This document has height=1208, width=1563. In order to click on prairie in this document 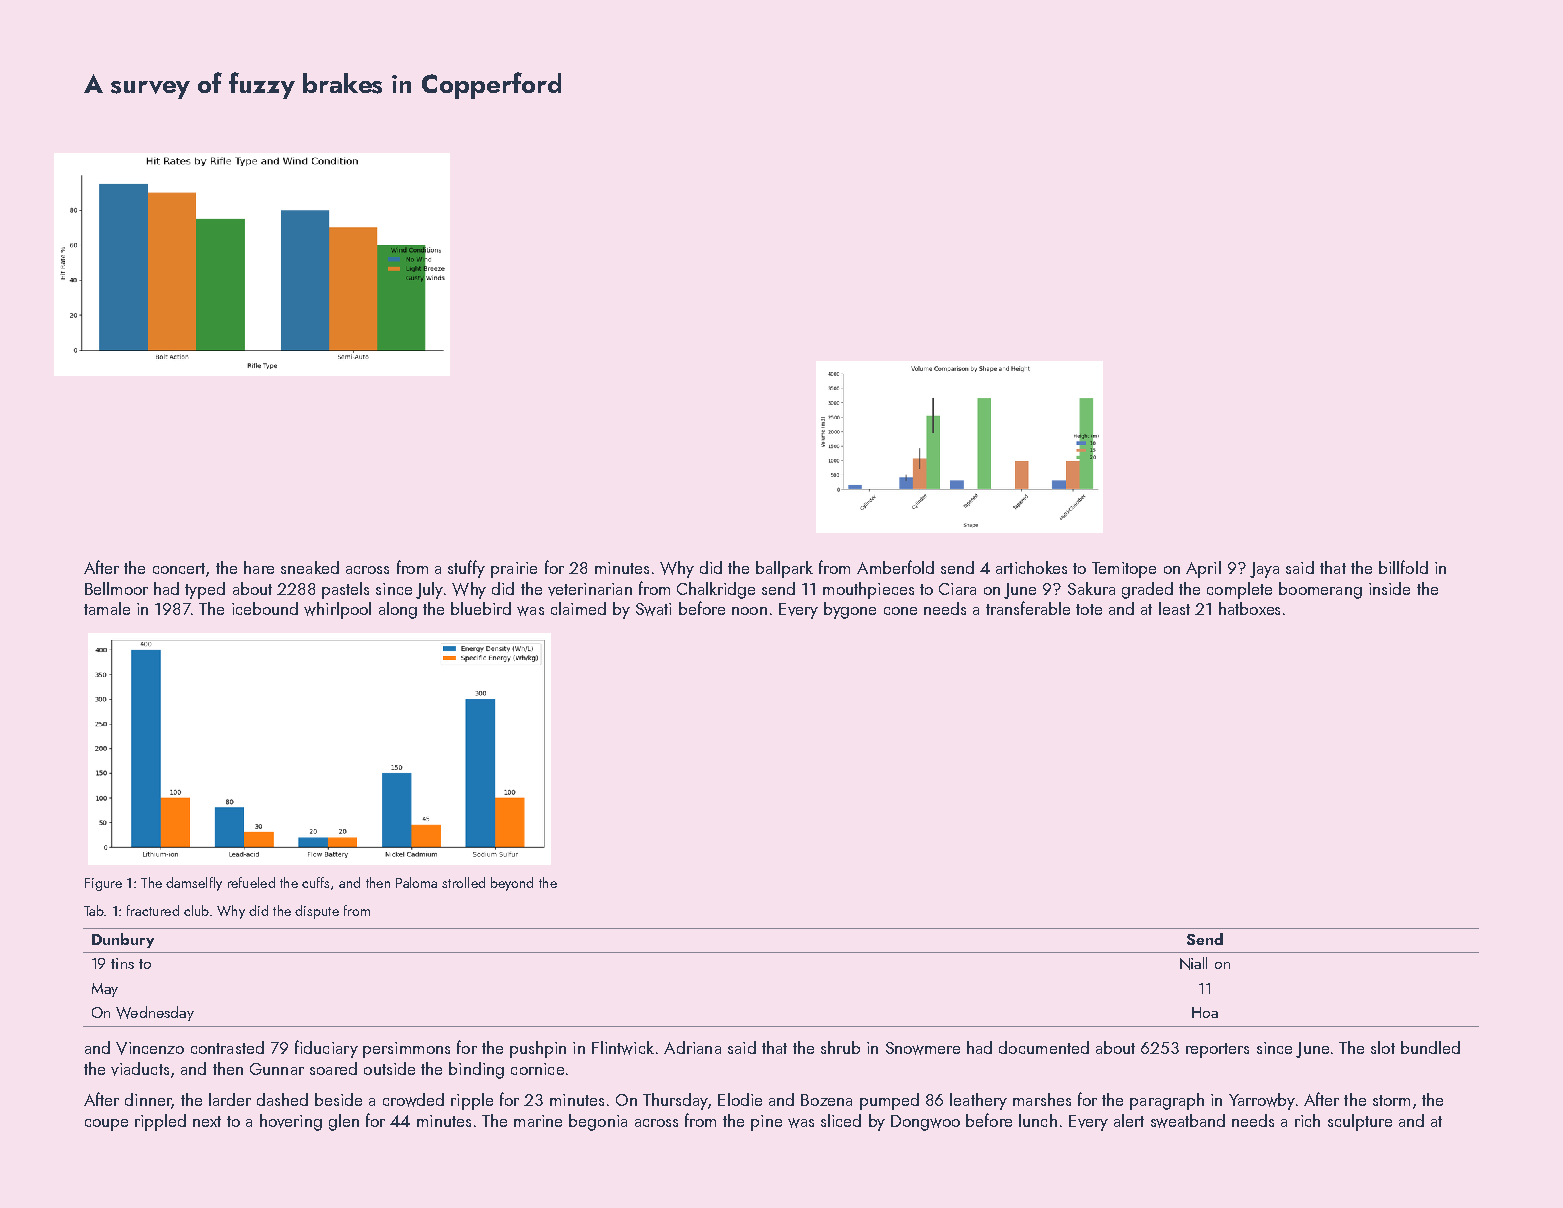, I will do `click(514, 570)`.
